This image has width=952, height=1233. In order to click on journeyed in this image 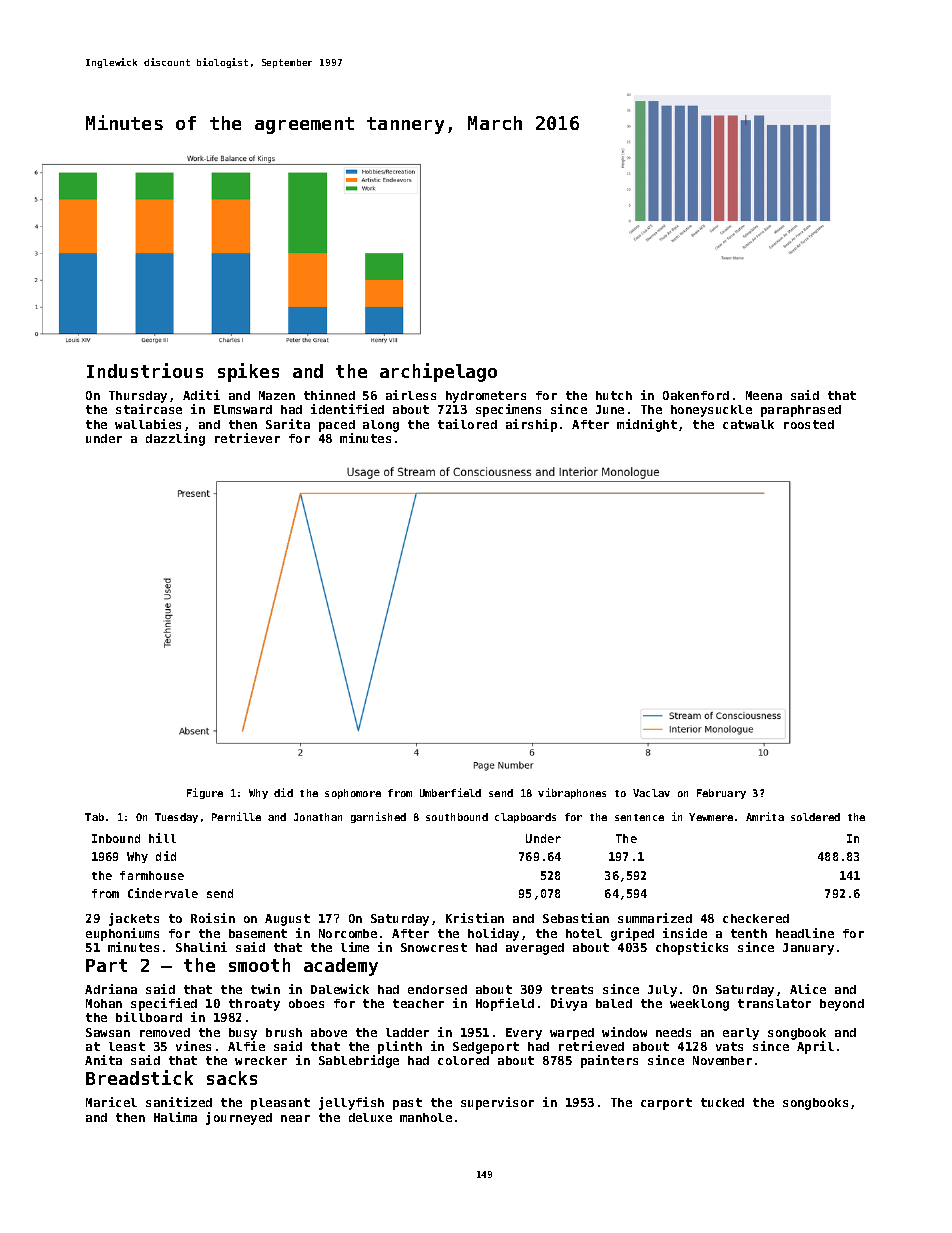, I will do `click(239, 1118)`.
